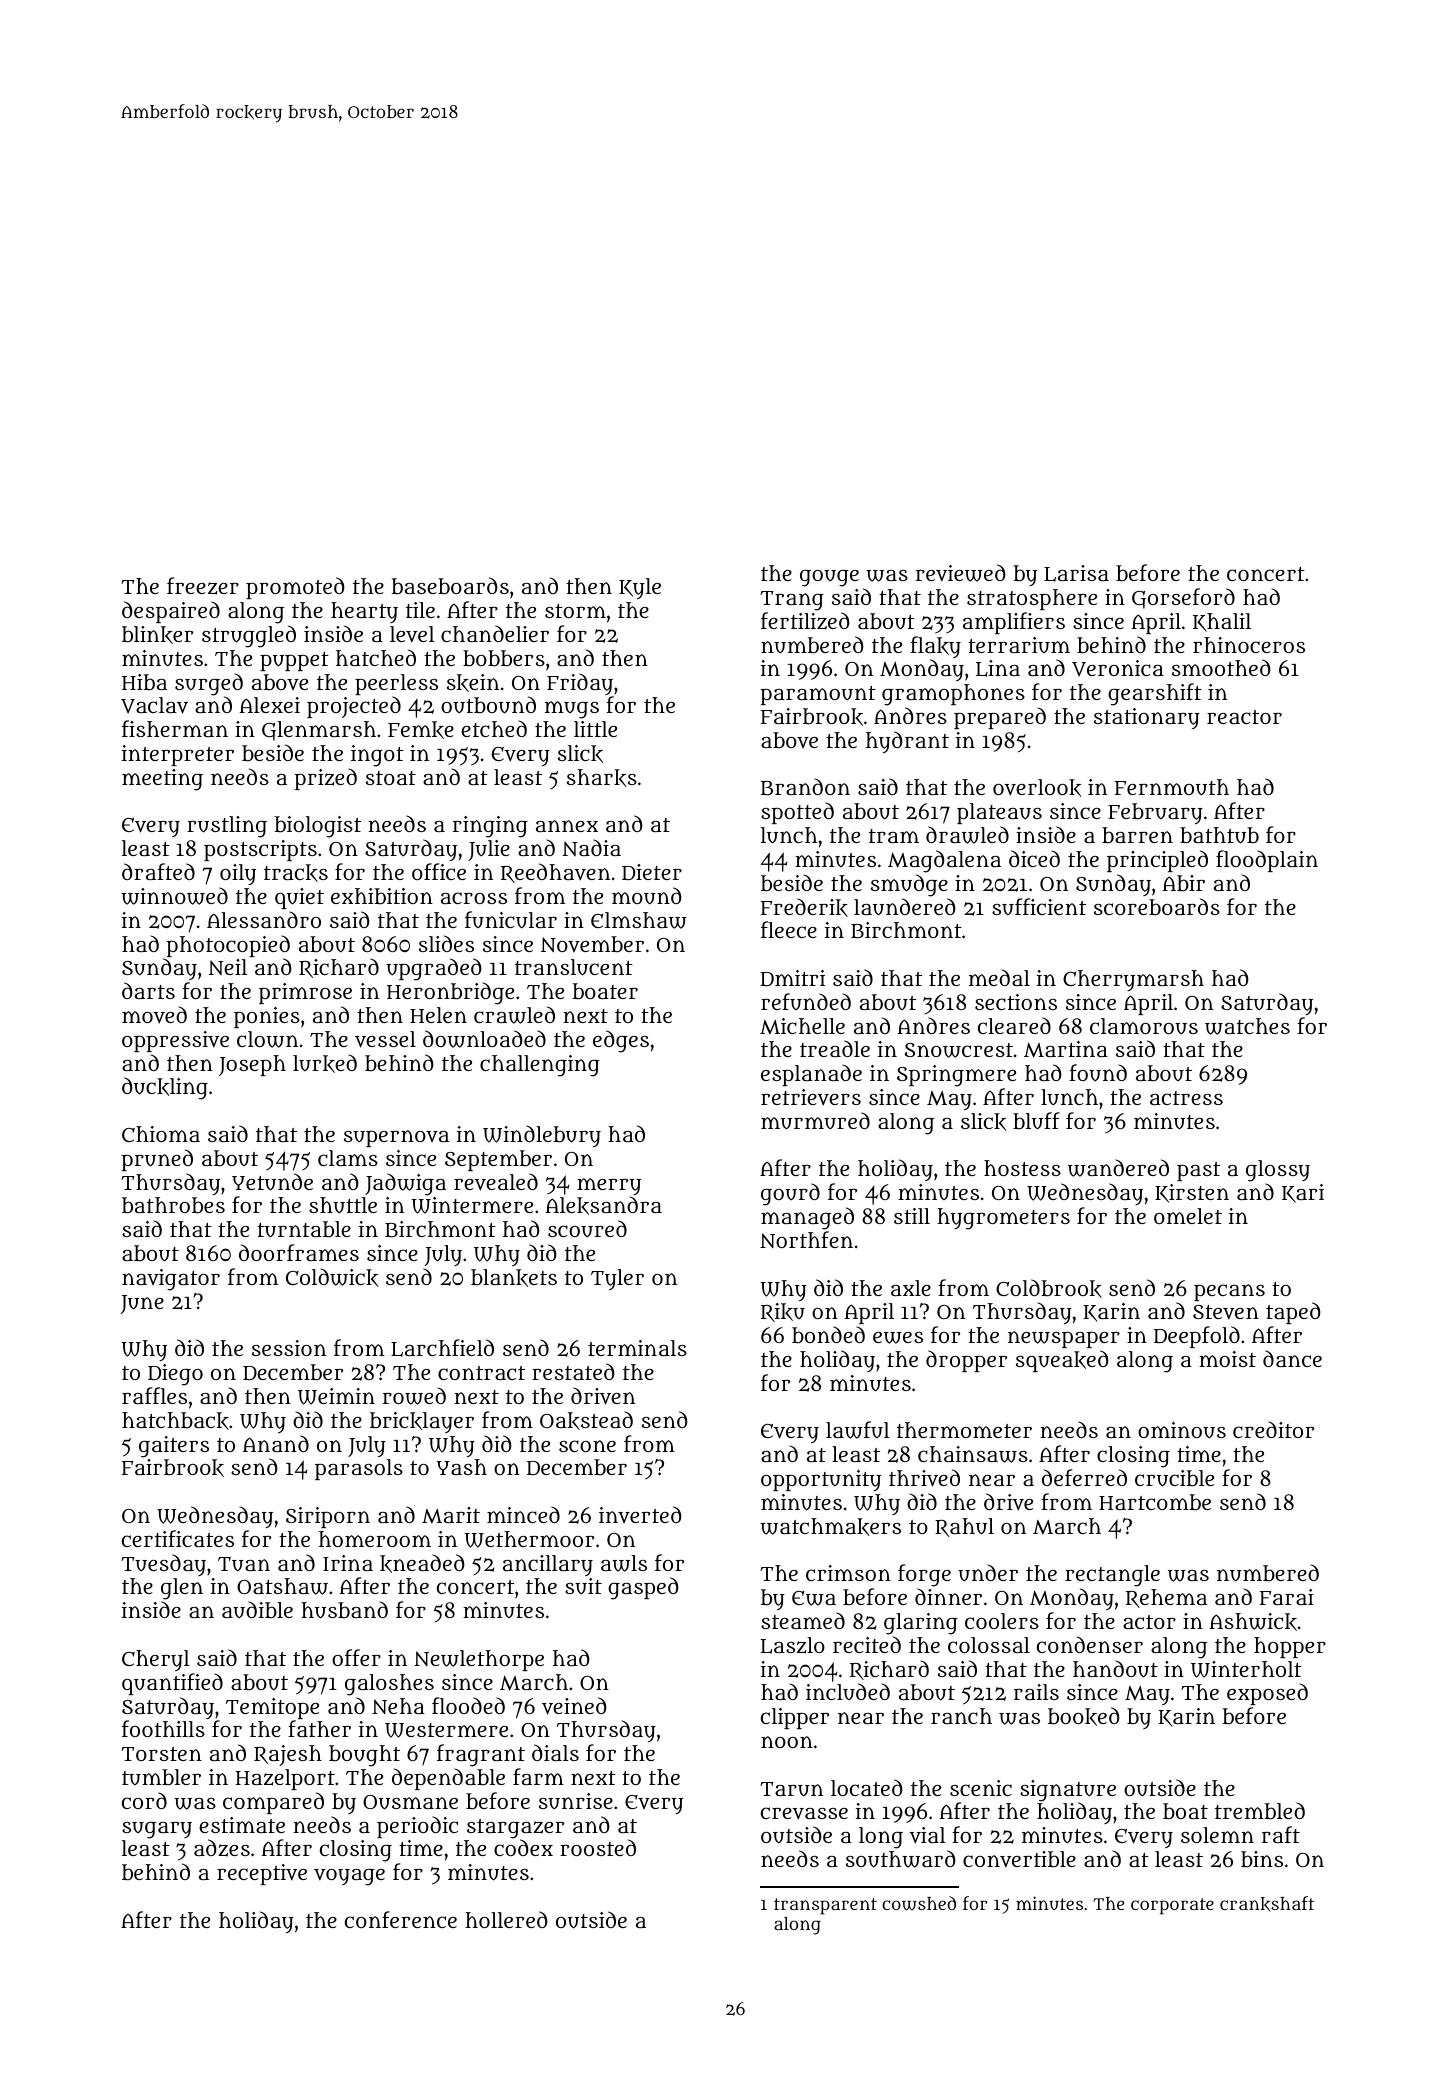 The width and height of the screenshot is (1450, 2100). Describe the element at coordinates (575, 611) in the screenshot. I see `storm` at that location.
